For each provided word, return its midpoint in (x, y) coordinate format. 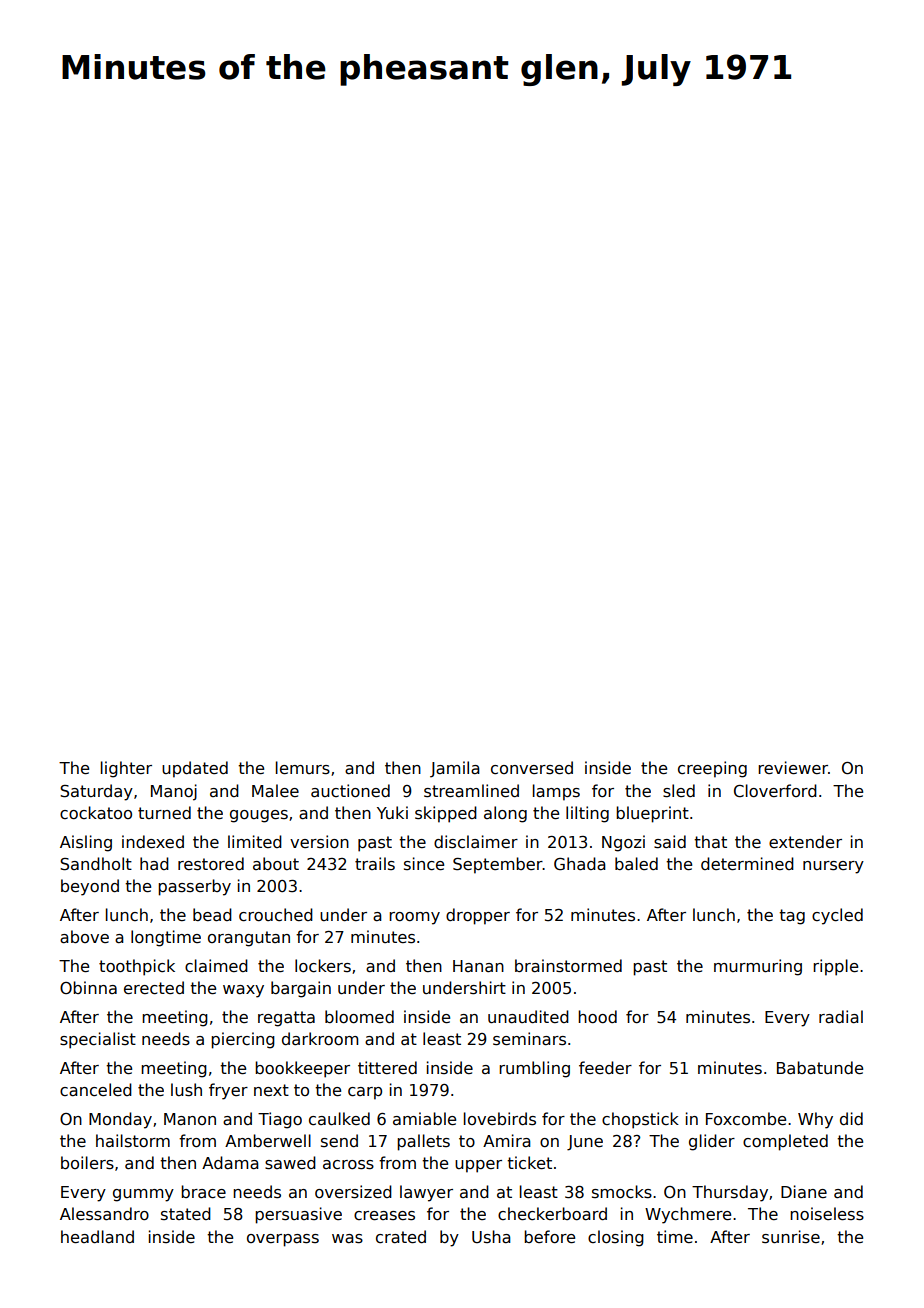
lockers (323, 966)
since (424, 864)
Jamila (455, 769)
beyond (90, 887)
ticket (529, 1163)
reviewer (793, 767)
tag (792, 917)
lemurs (303, 768)
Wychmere (688, 1215)
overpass (283, 1240)
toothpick (137, 967)
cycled (837, 916)
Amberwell (268, 1140)
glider (712, 1142)
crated (401, 1237)
